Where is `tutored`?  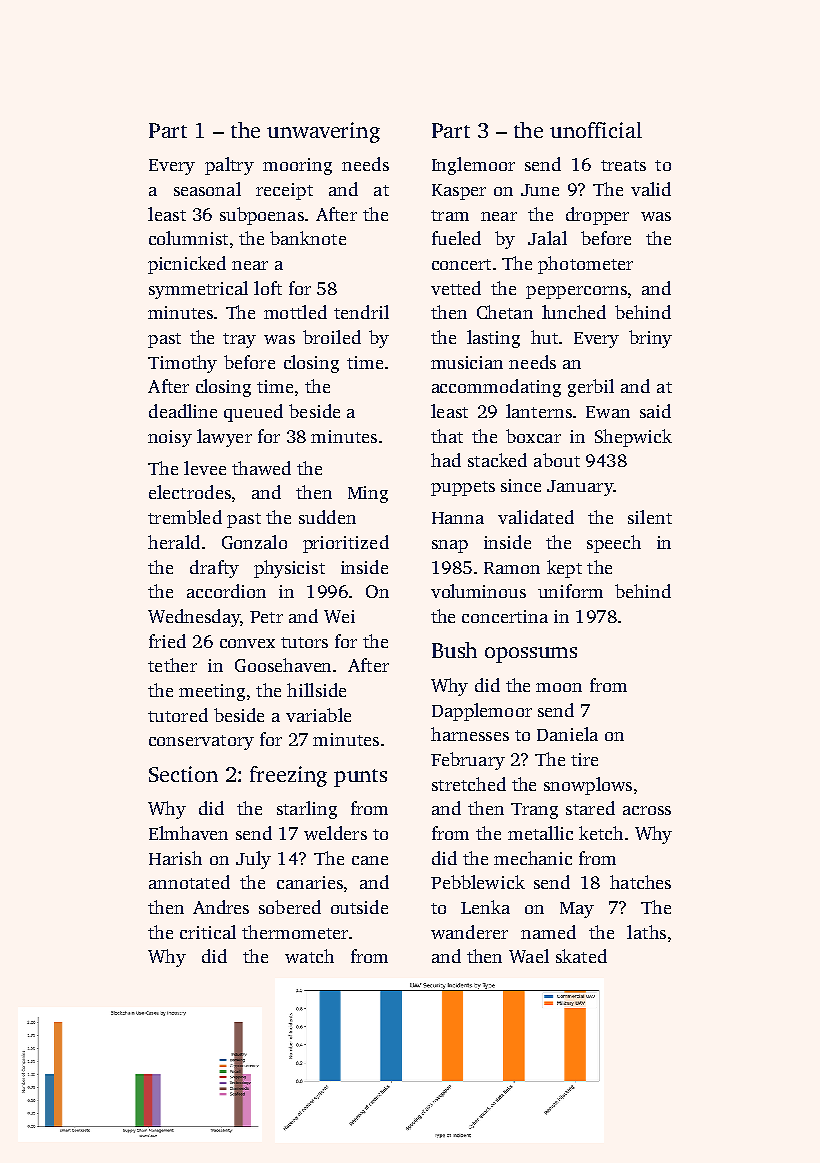 tutored is located at coordinates (178, 715).
